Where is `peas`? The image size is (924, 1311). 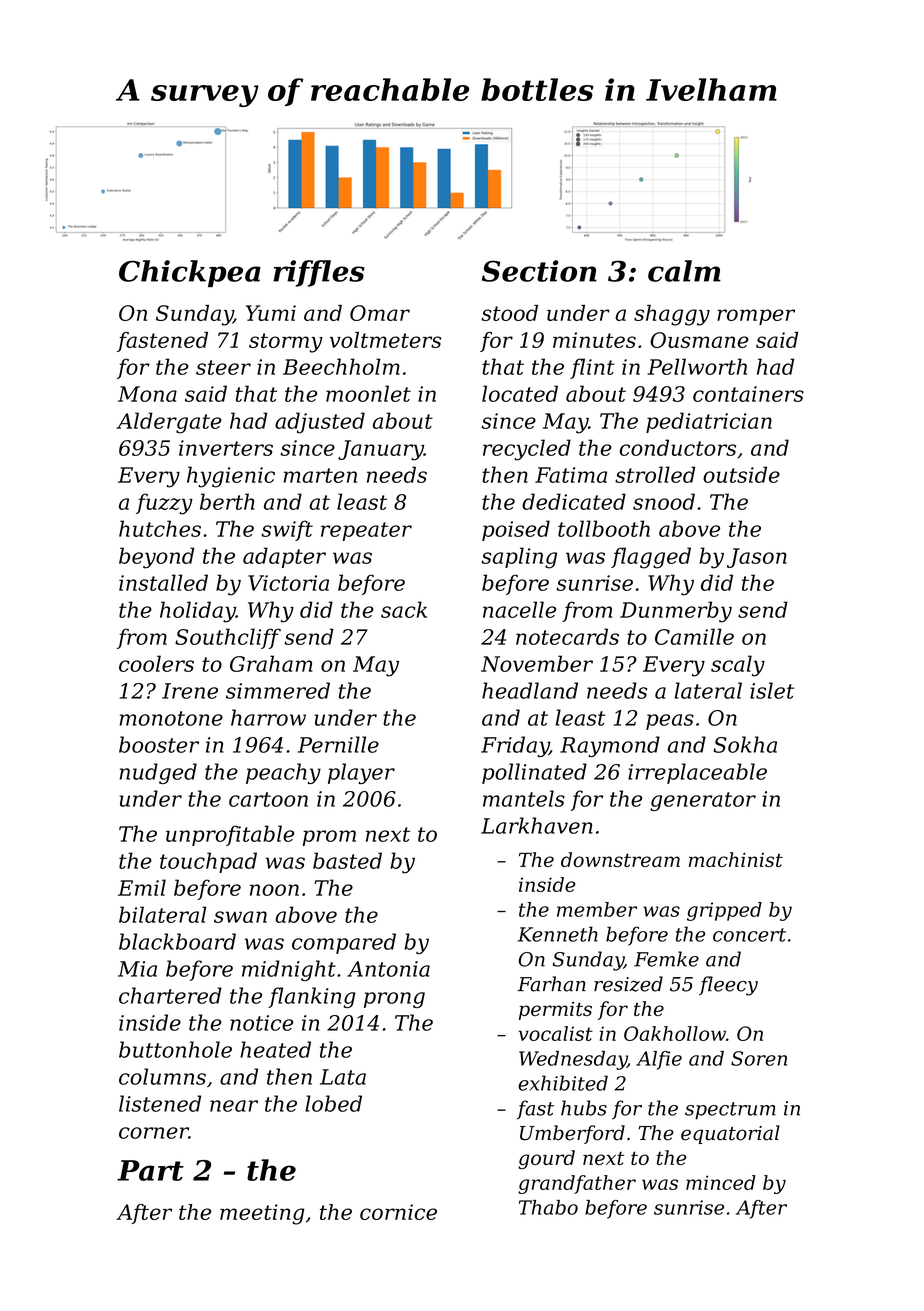 peas is located at coordinates (670, 722).
